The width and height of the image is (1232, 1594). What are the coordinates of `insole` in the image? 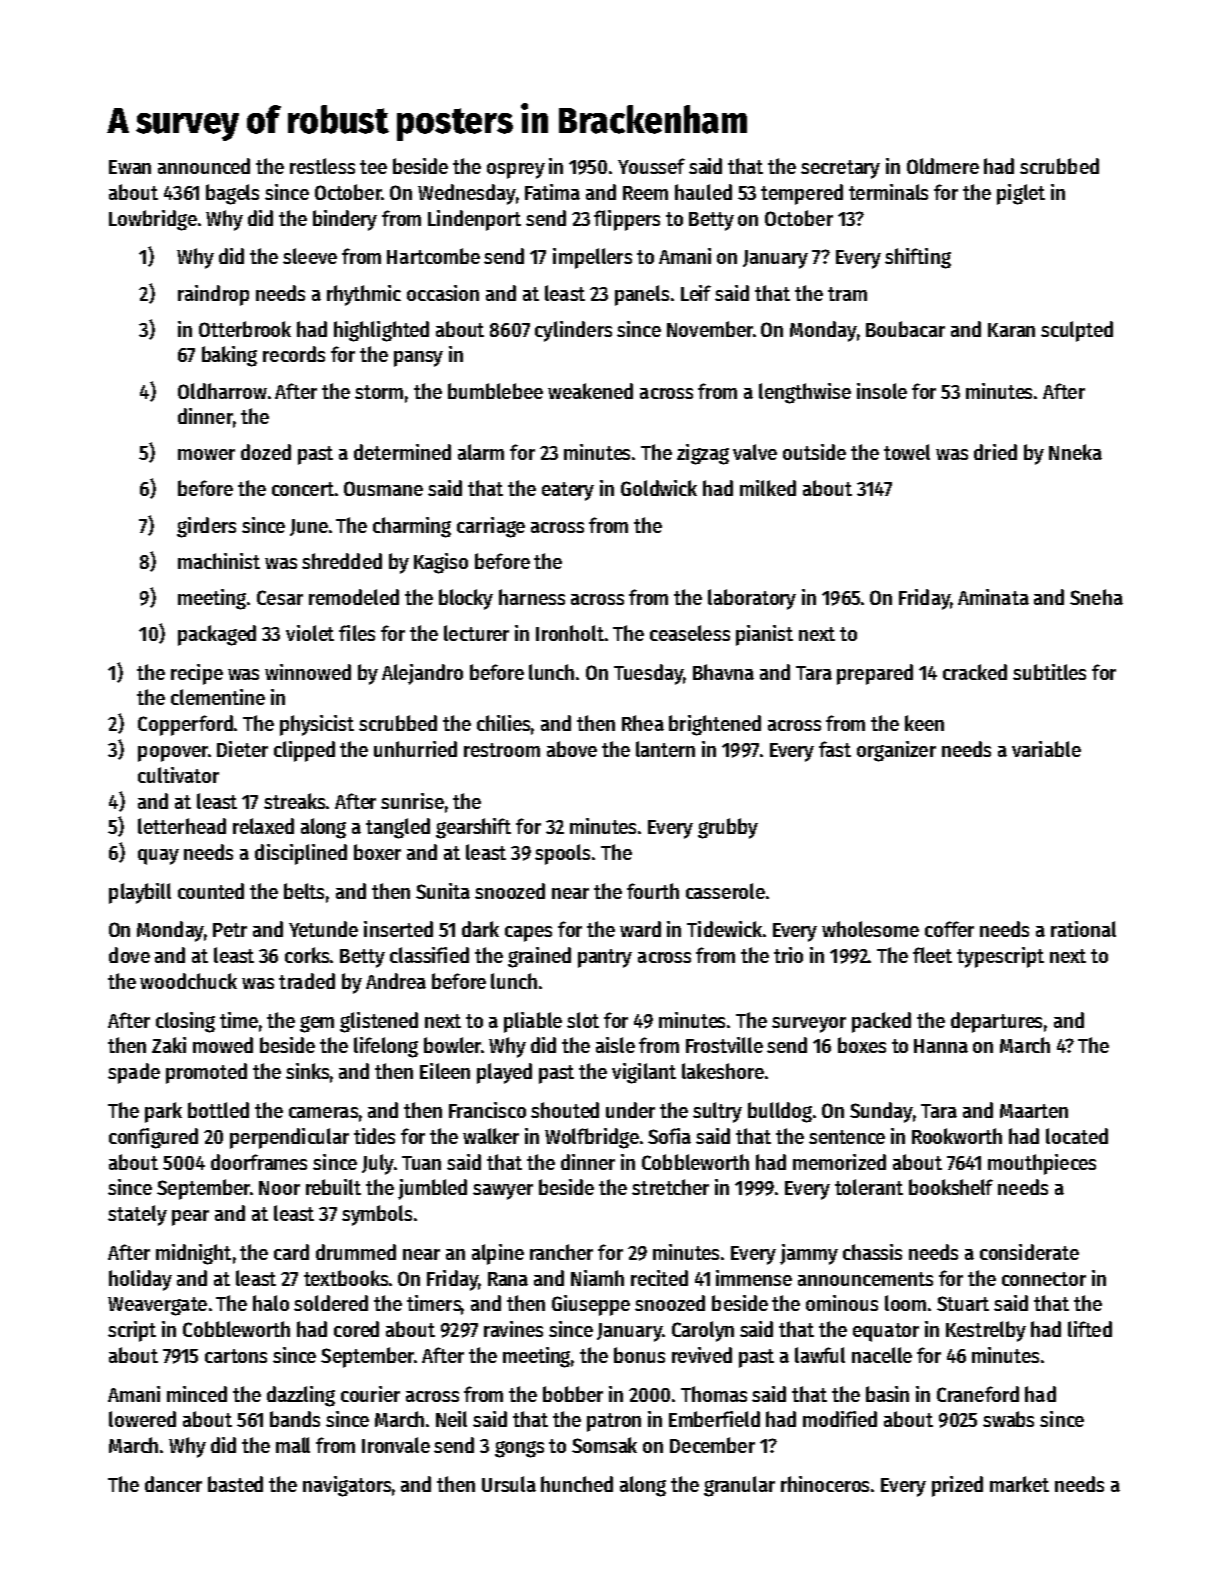 It's located at (882, 391).
